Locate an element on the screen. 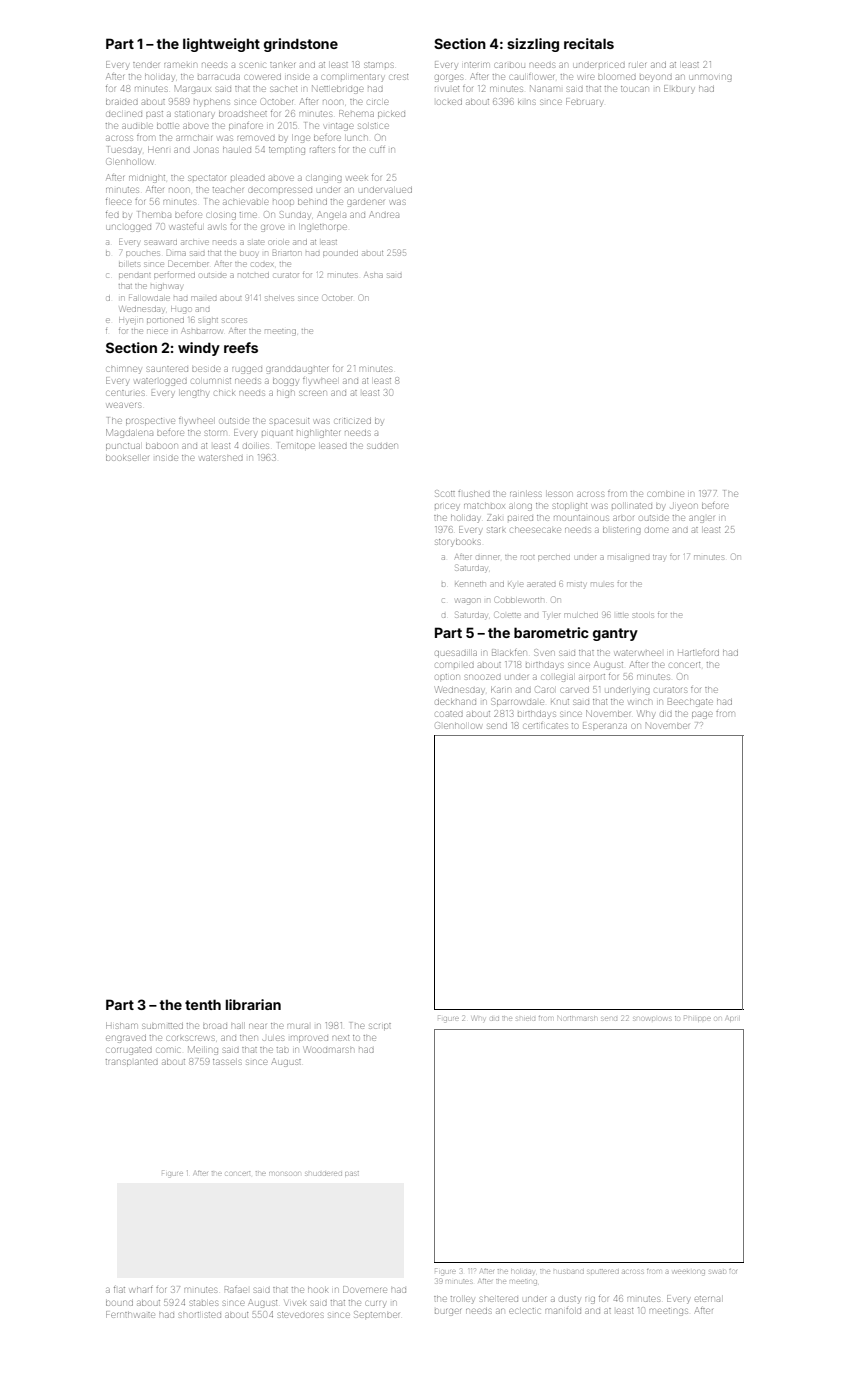 This screenshot has height=1400, width=849. hauled is located at coordinates (237, 150).
